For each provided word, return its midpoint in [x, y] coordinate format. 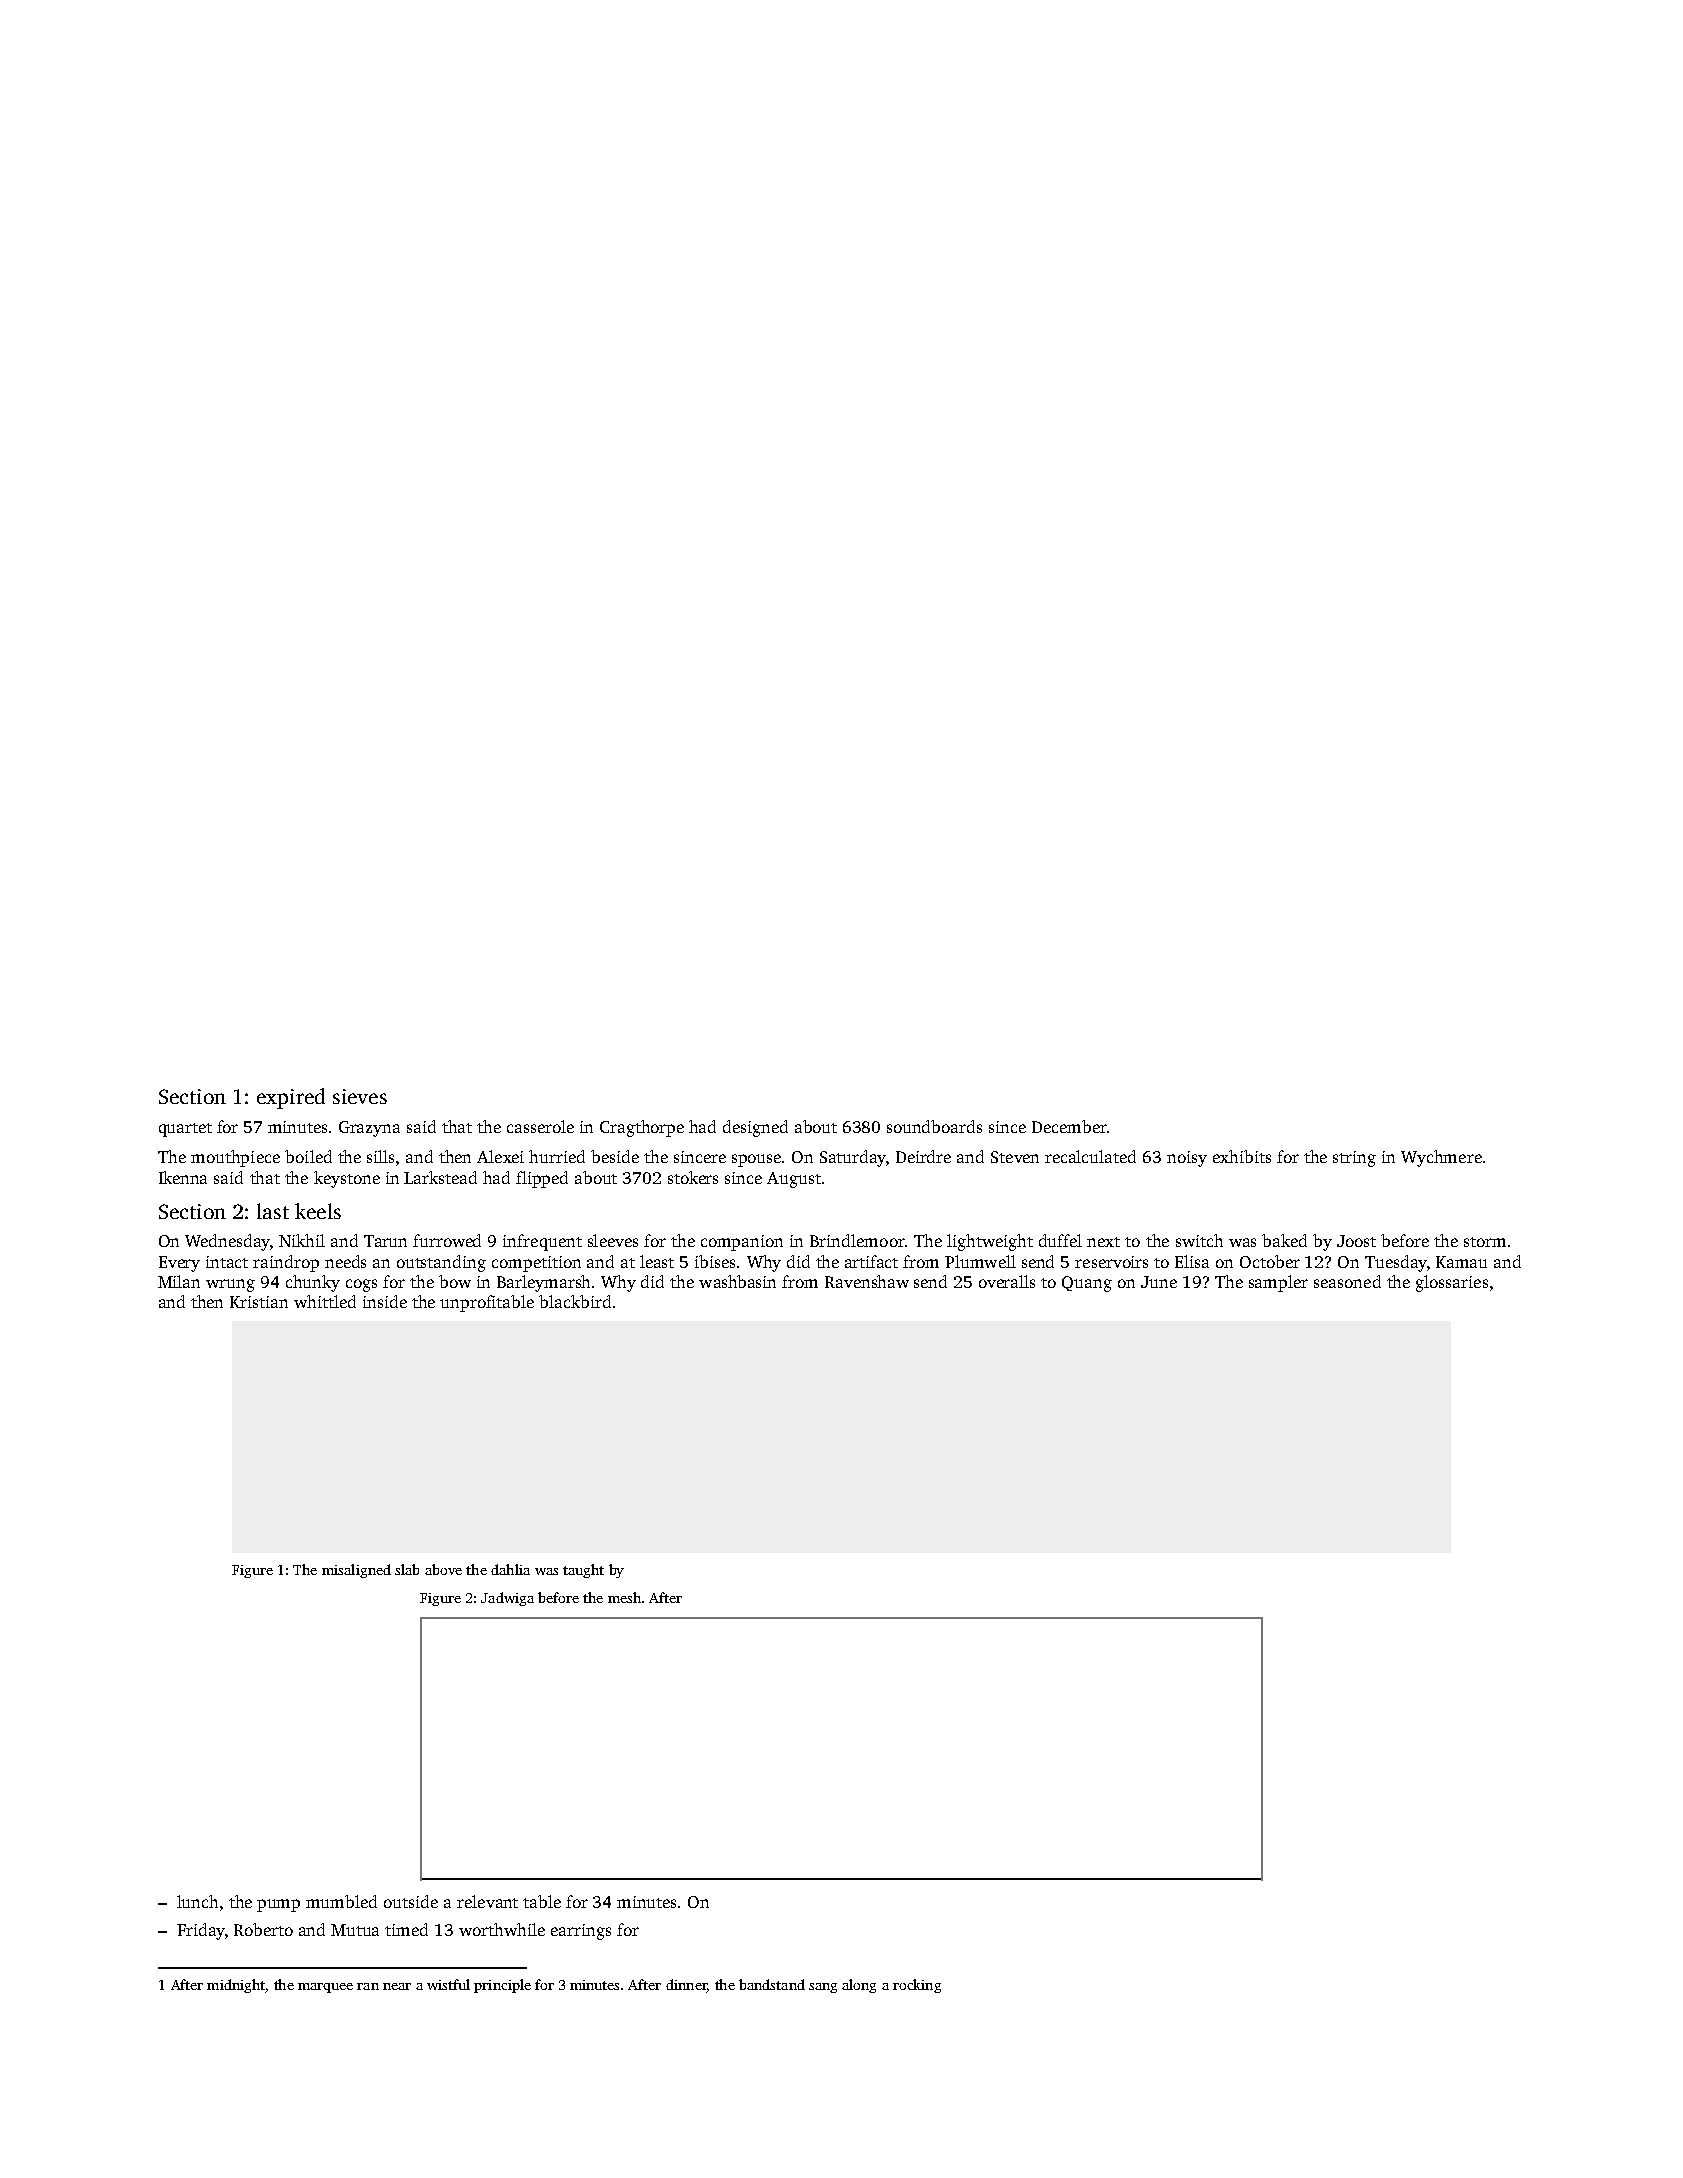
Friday [200, 1931]
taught [583, 1571]
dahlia [510, 1569]
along [859, 1986]
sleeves [613, 1240]
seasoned [1347, 1281]
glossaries [1452, 1283]
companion [742, 1243]
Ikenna [183, 1177]
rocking [917, 1986]
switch [1199, 1240]
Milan [179, 1281]
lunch [197, 1901]
